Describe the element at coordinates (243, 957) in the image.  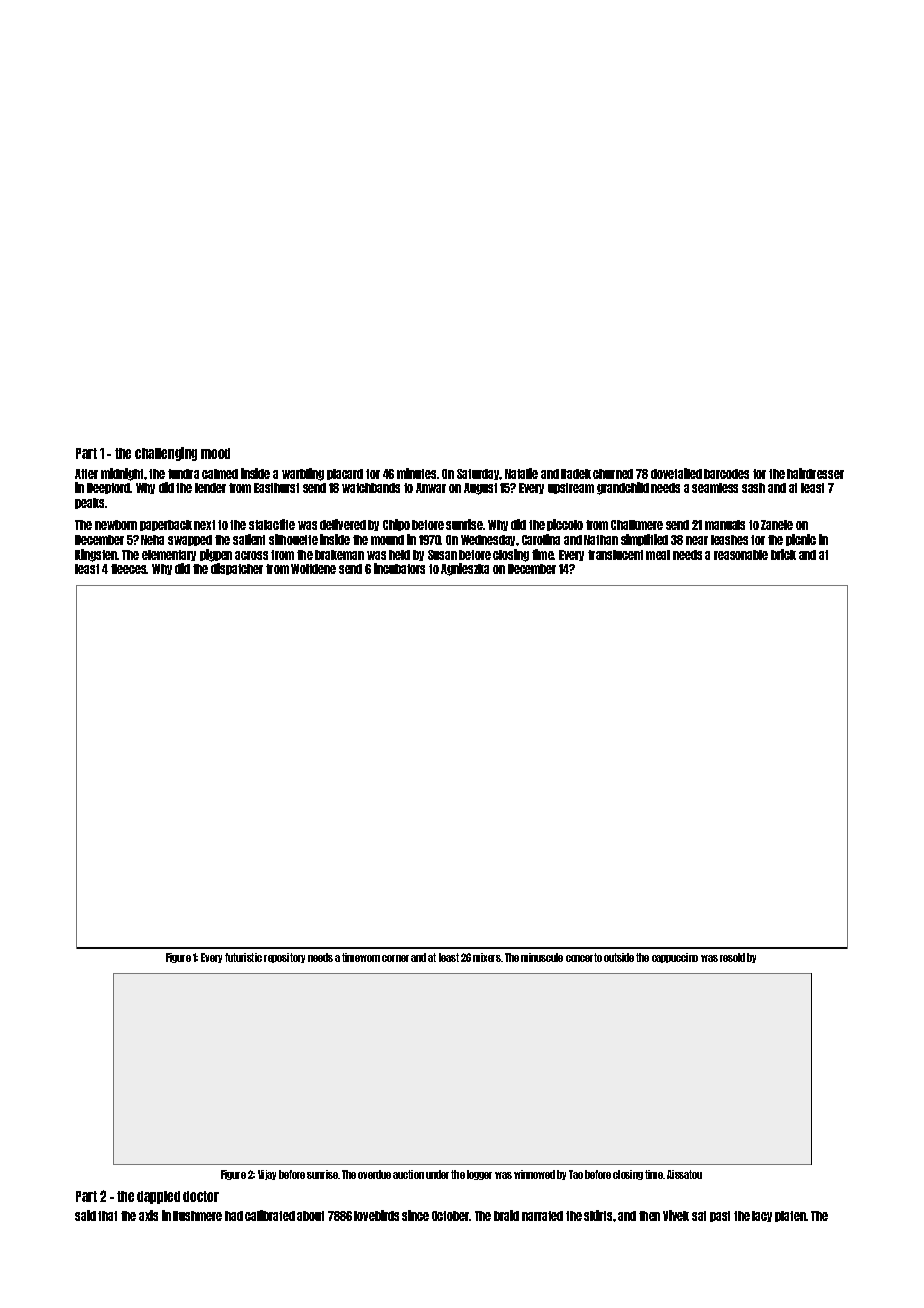
I see `futuristic` at that location.
